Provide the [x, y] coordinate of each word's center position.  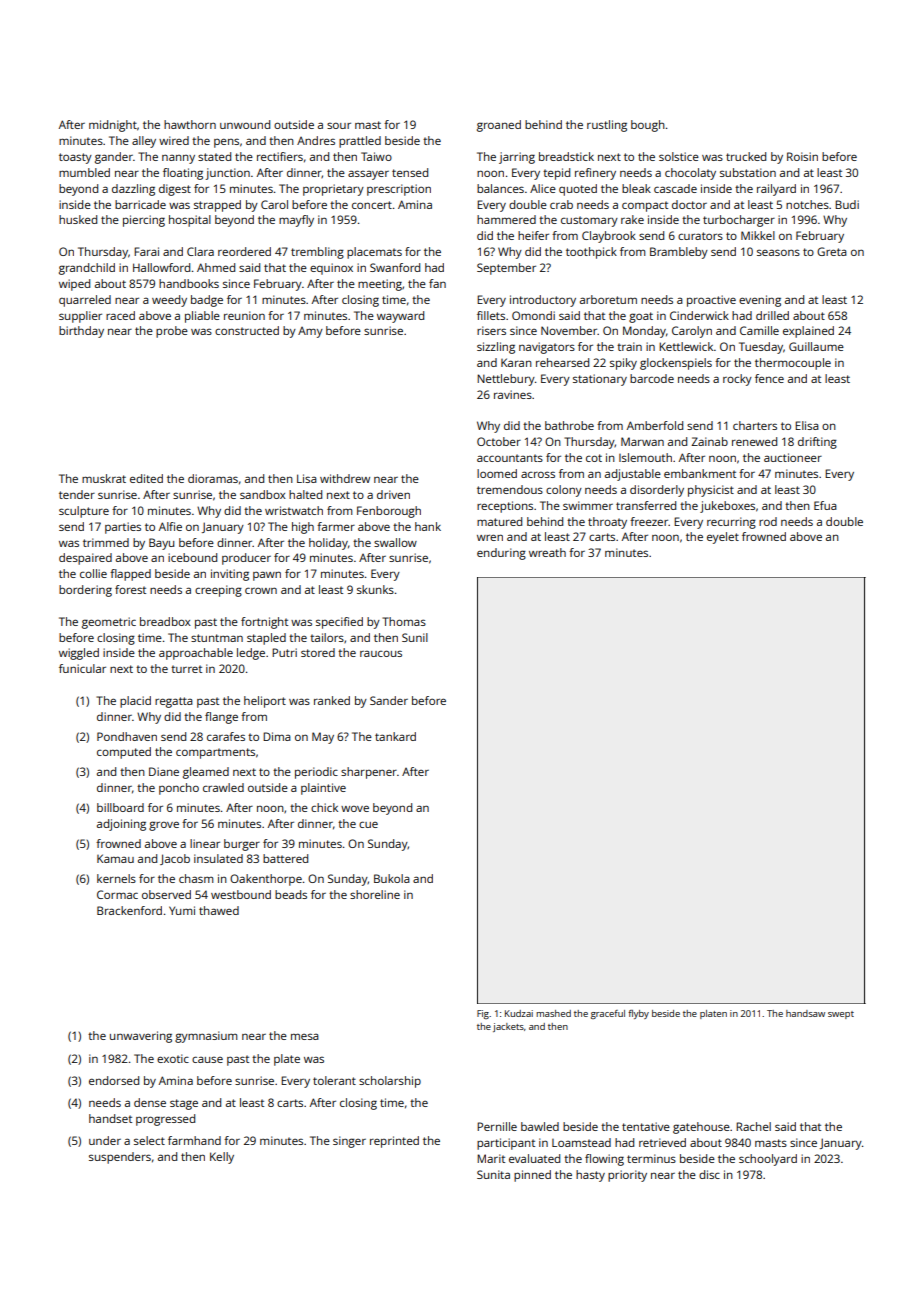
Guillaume [816, 346]
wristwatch [294, 510]
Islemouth [645, 457]
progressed [165, 1120]
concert [372, 205]
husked [78, 219]
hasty [590, 1176]
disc [709, 1174]
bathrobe [569, 425]
